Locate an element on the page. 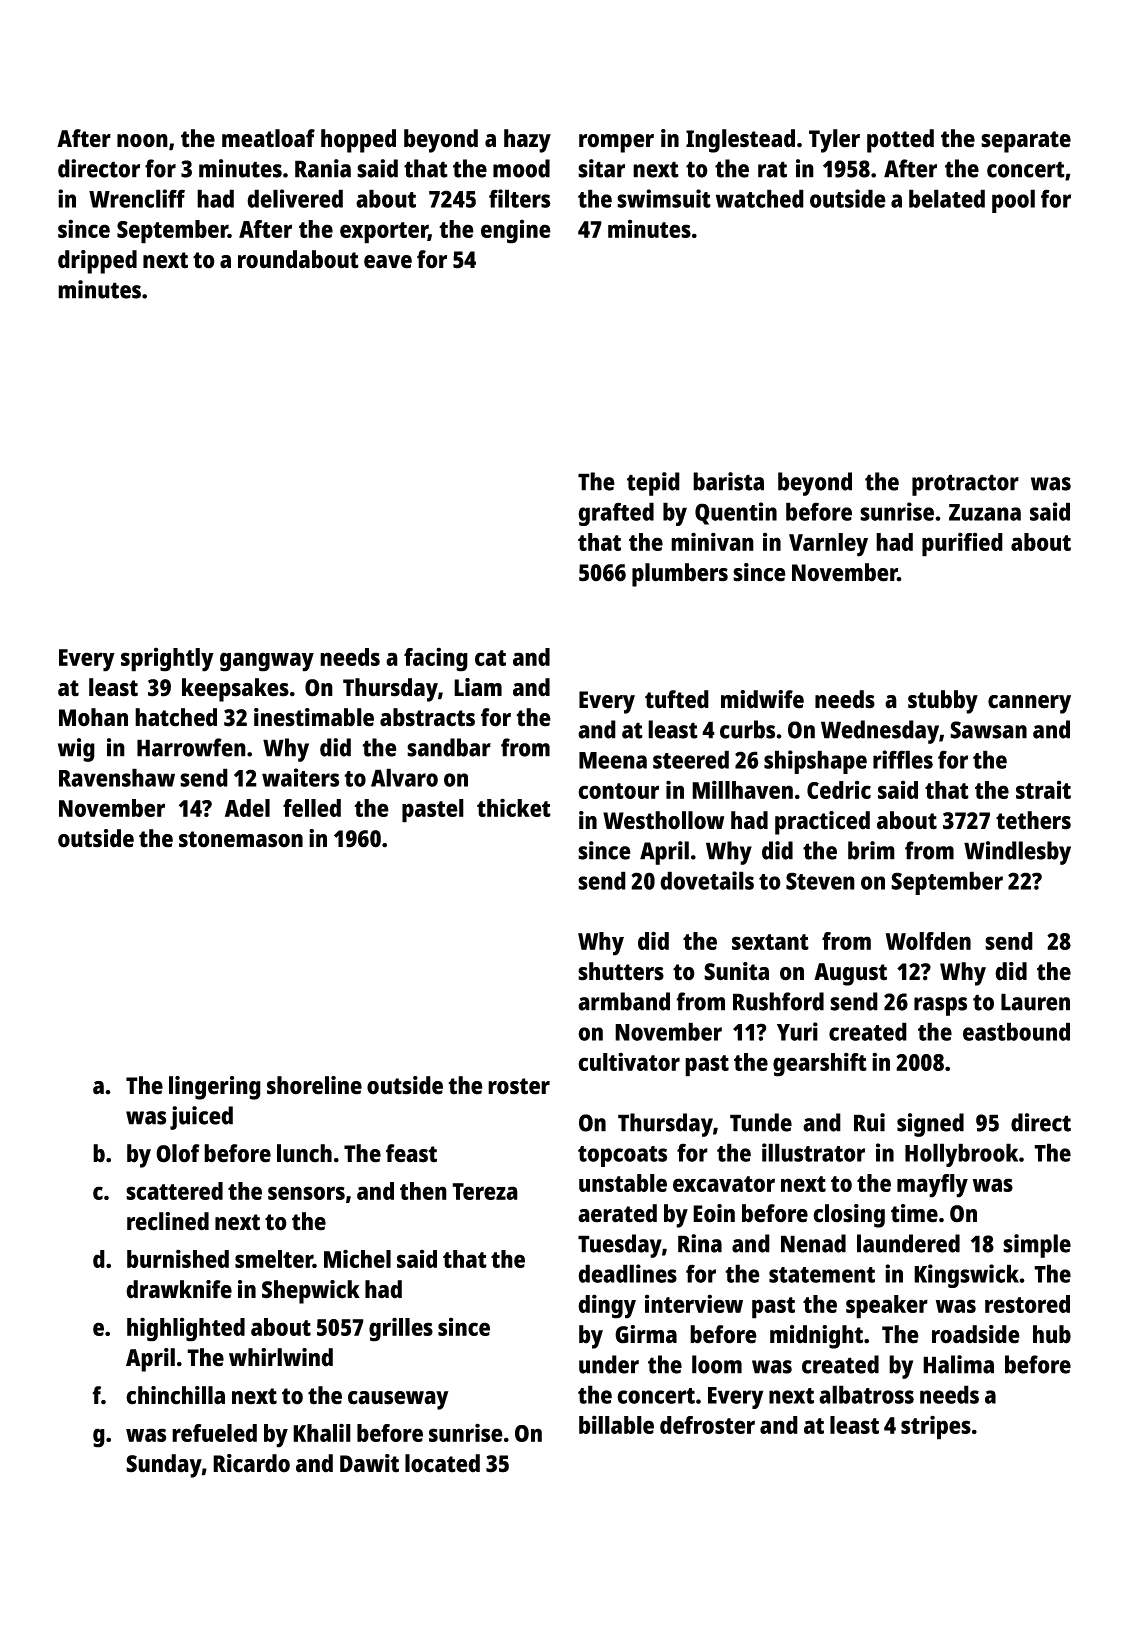 The height and width of the image is (1636, 1129). Mohan is located at coordinates (93, 717).
